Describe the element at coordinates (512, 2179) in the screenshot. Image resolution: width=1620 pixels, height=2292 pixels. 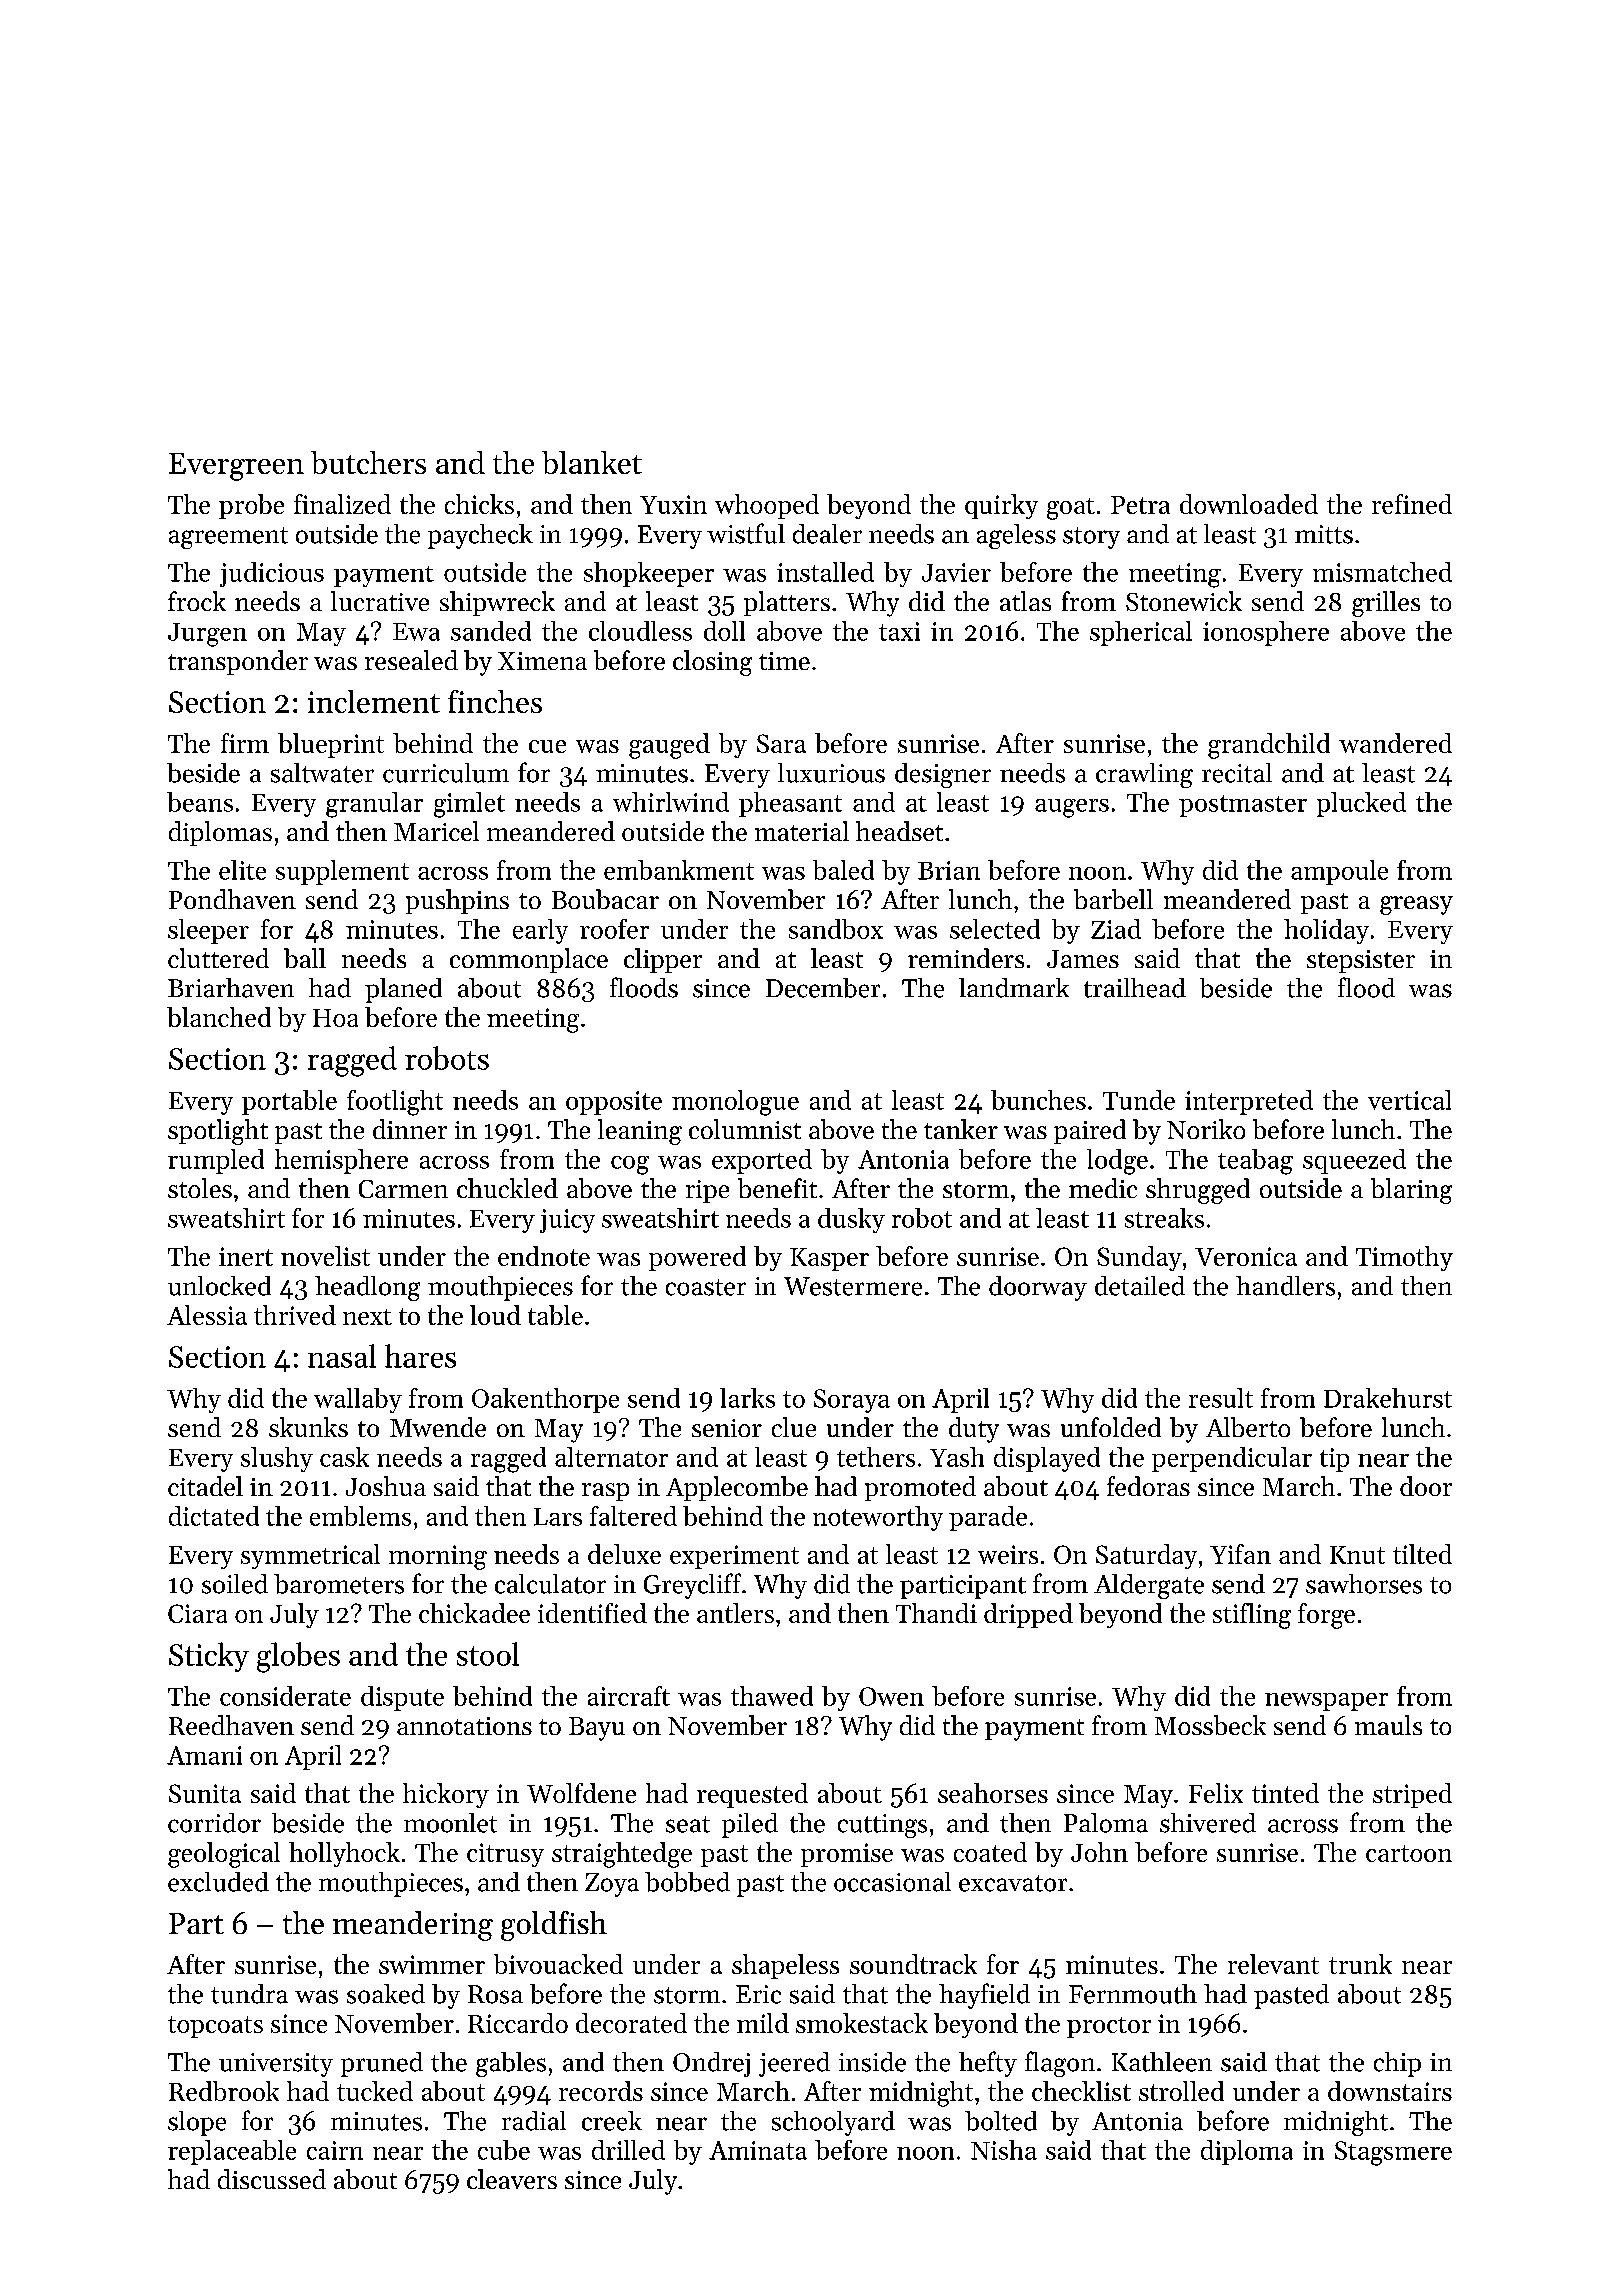
I see `cleavers` at that location.
